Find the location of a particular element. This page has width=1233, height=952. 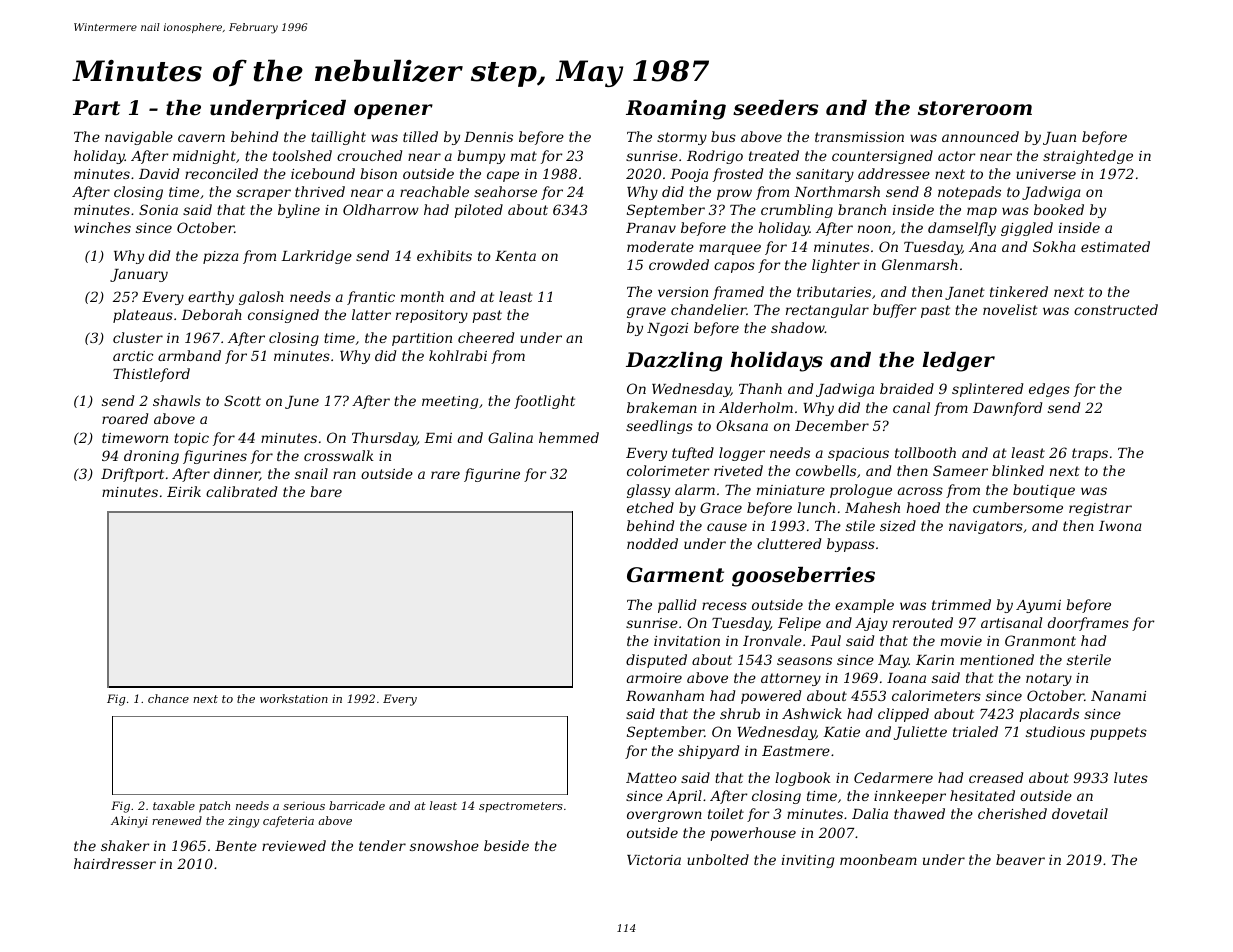

hairdresser is located at coordinates (115, 863).
